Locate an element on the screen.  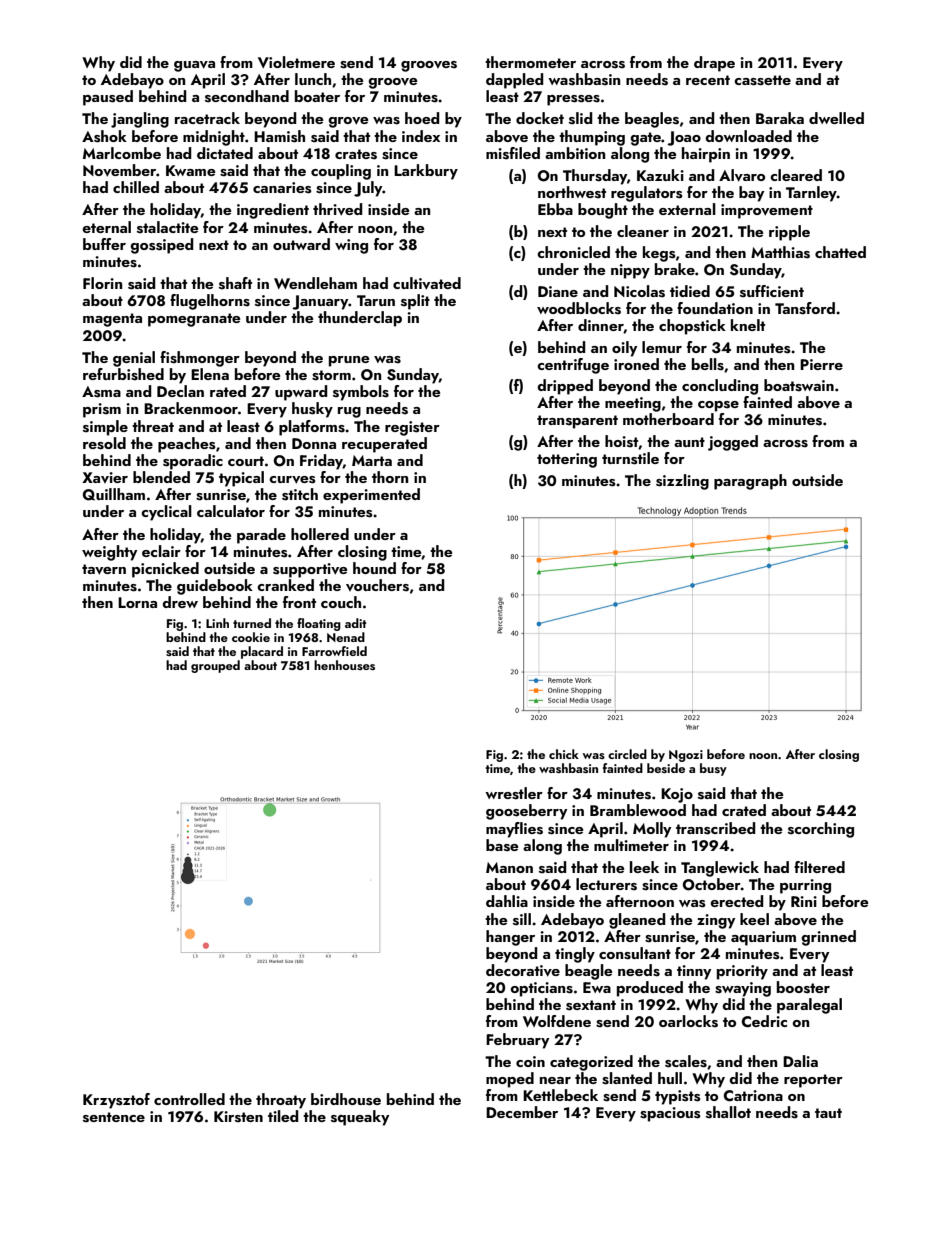
squeaky is located at coordinates (360, 1118).
